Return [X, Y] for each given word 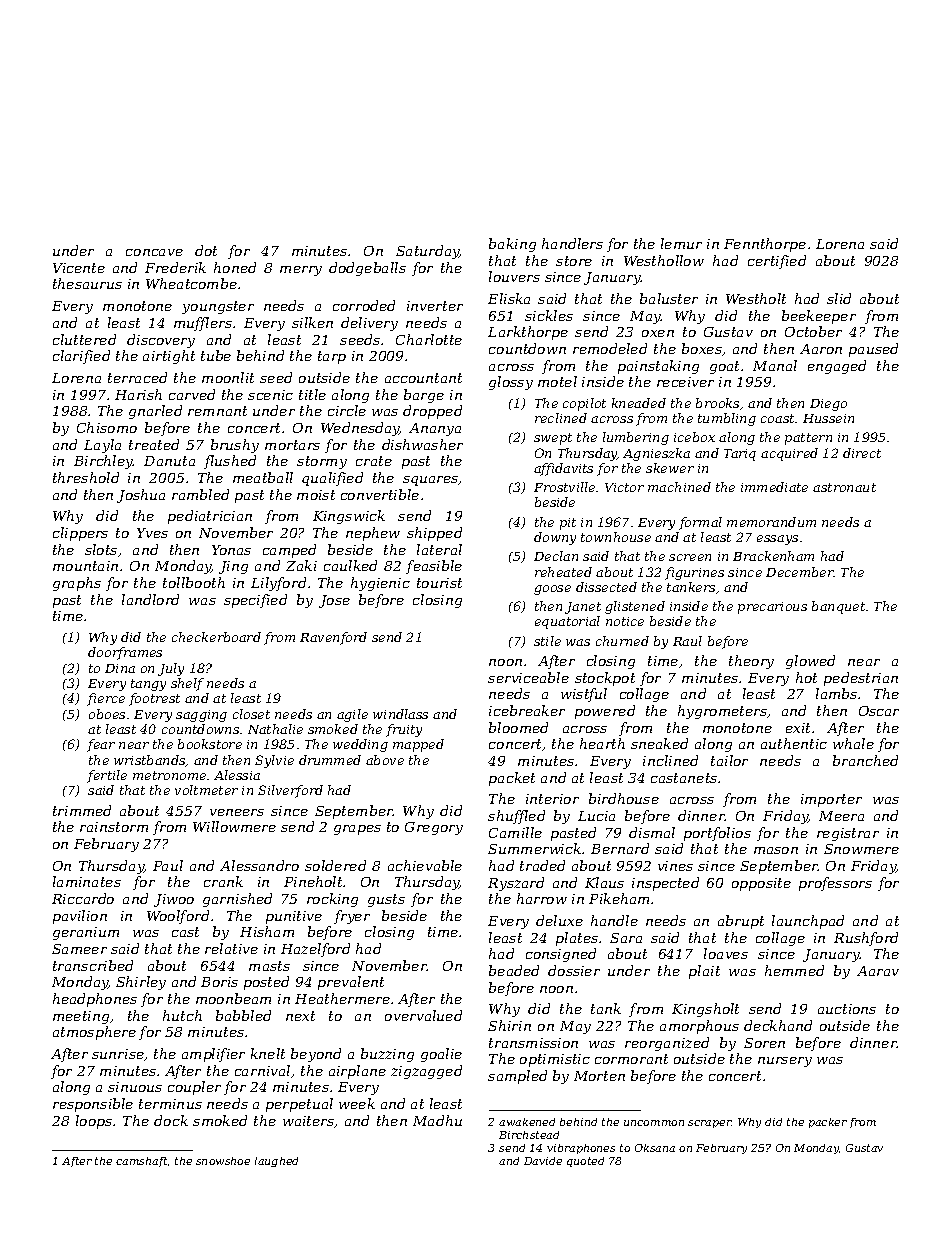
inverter [435, 306]
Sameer [79, 949]
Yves [152, 533]
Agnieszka [656, 454]
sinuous [135, 1087]
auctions [847, 1009]
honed [235, 267]
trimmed [82, 810]
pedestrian [861, 679]
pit [568, 524]
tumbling [727, 419]
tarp [332, 357]
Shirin [509, 1025]
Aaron [821, 349]
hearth [602, 743]
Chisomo [107, 427]
